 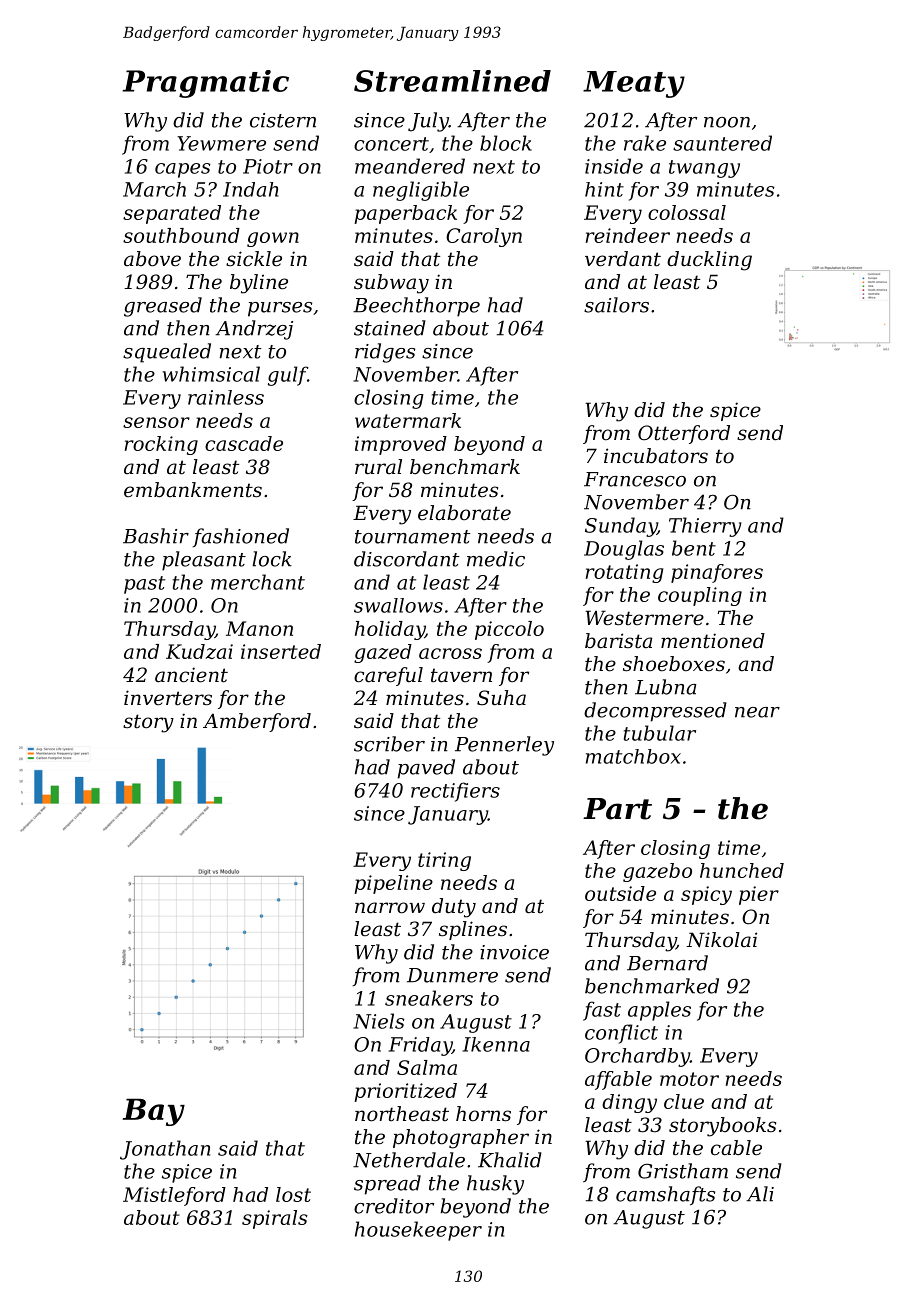 I want to click on Meaty, so click(x=634, y=84).
